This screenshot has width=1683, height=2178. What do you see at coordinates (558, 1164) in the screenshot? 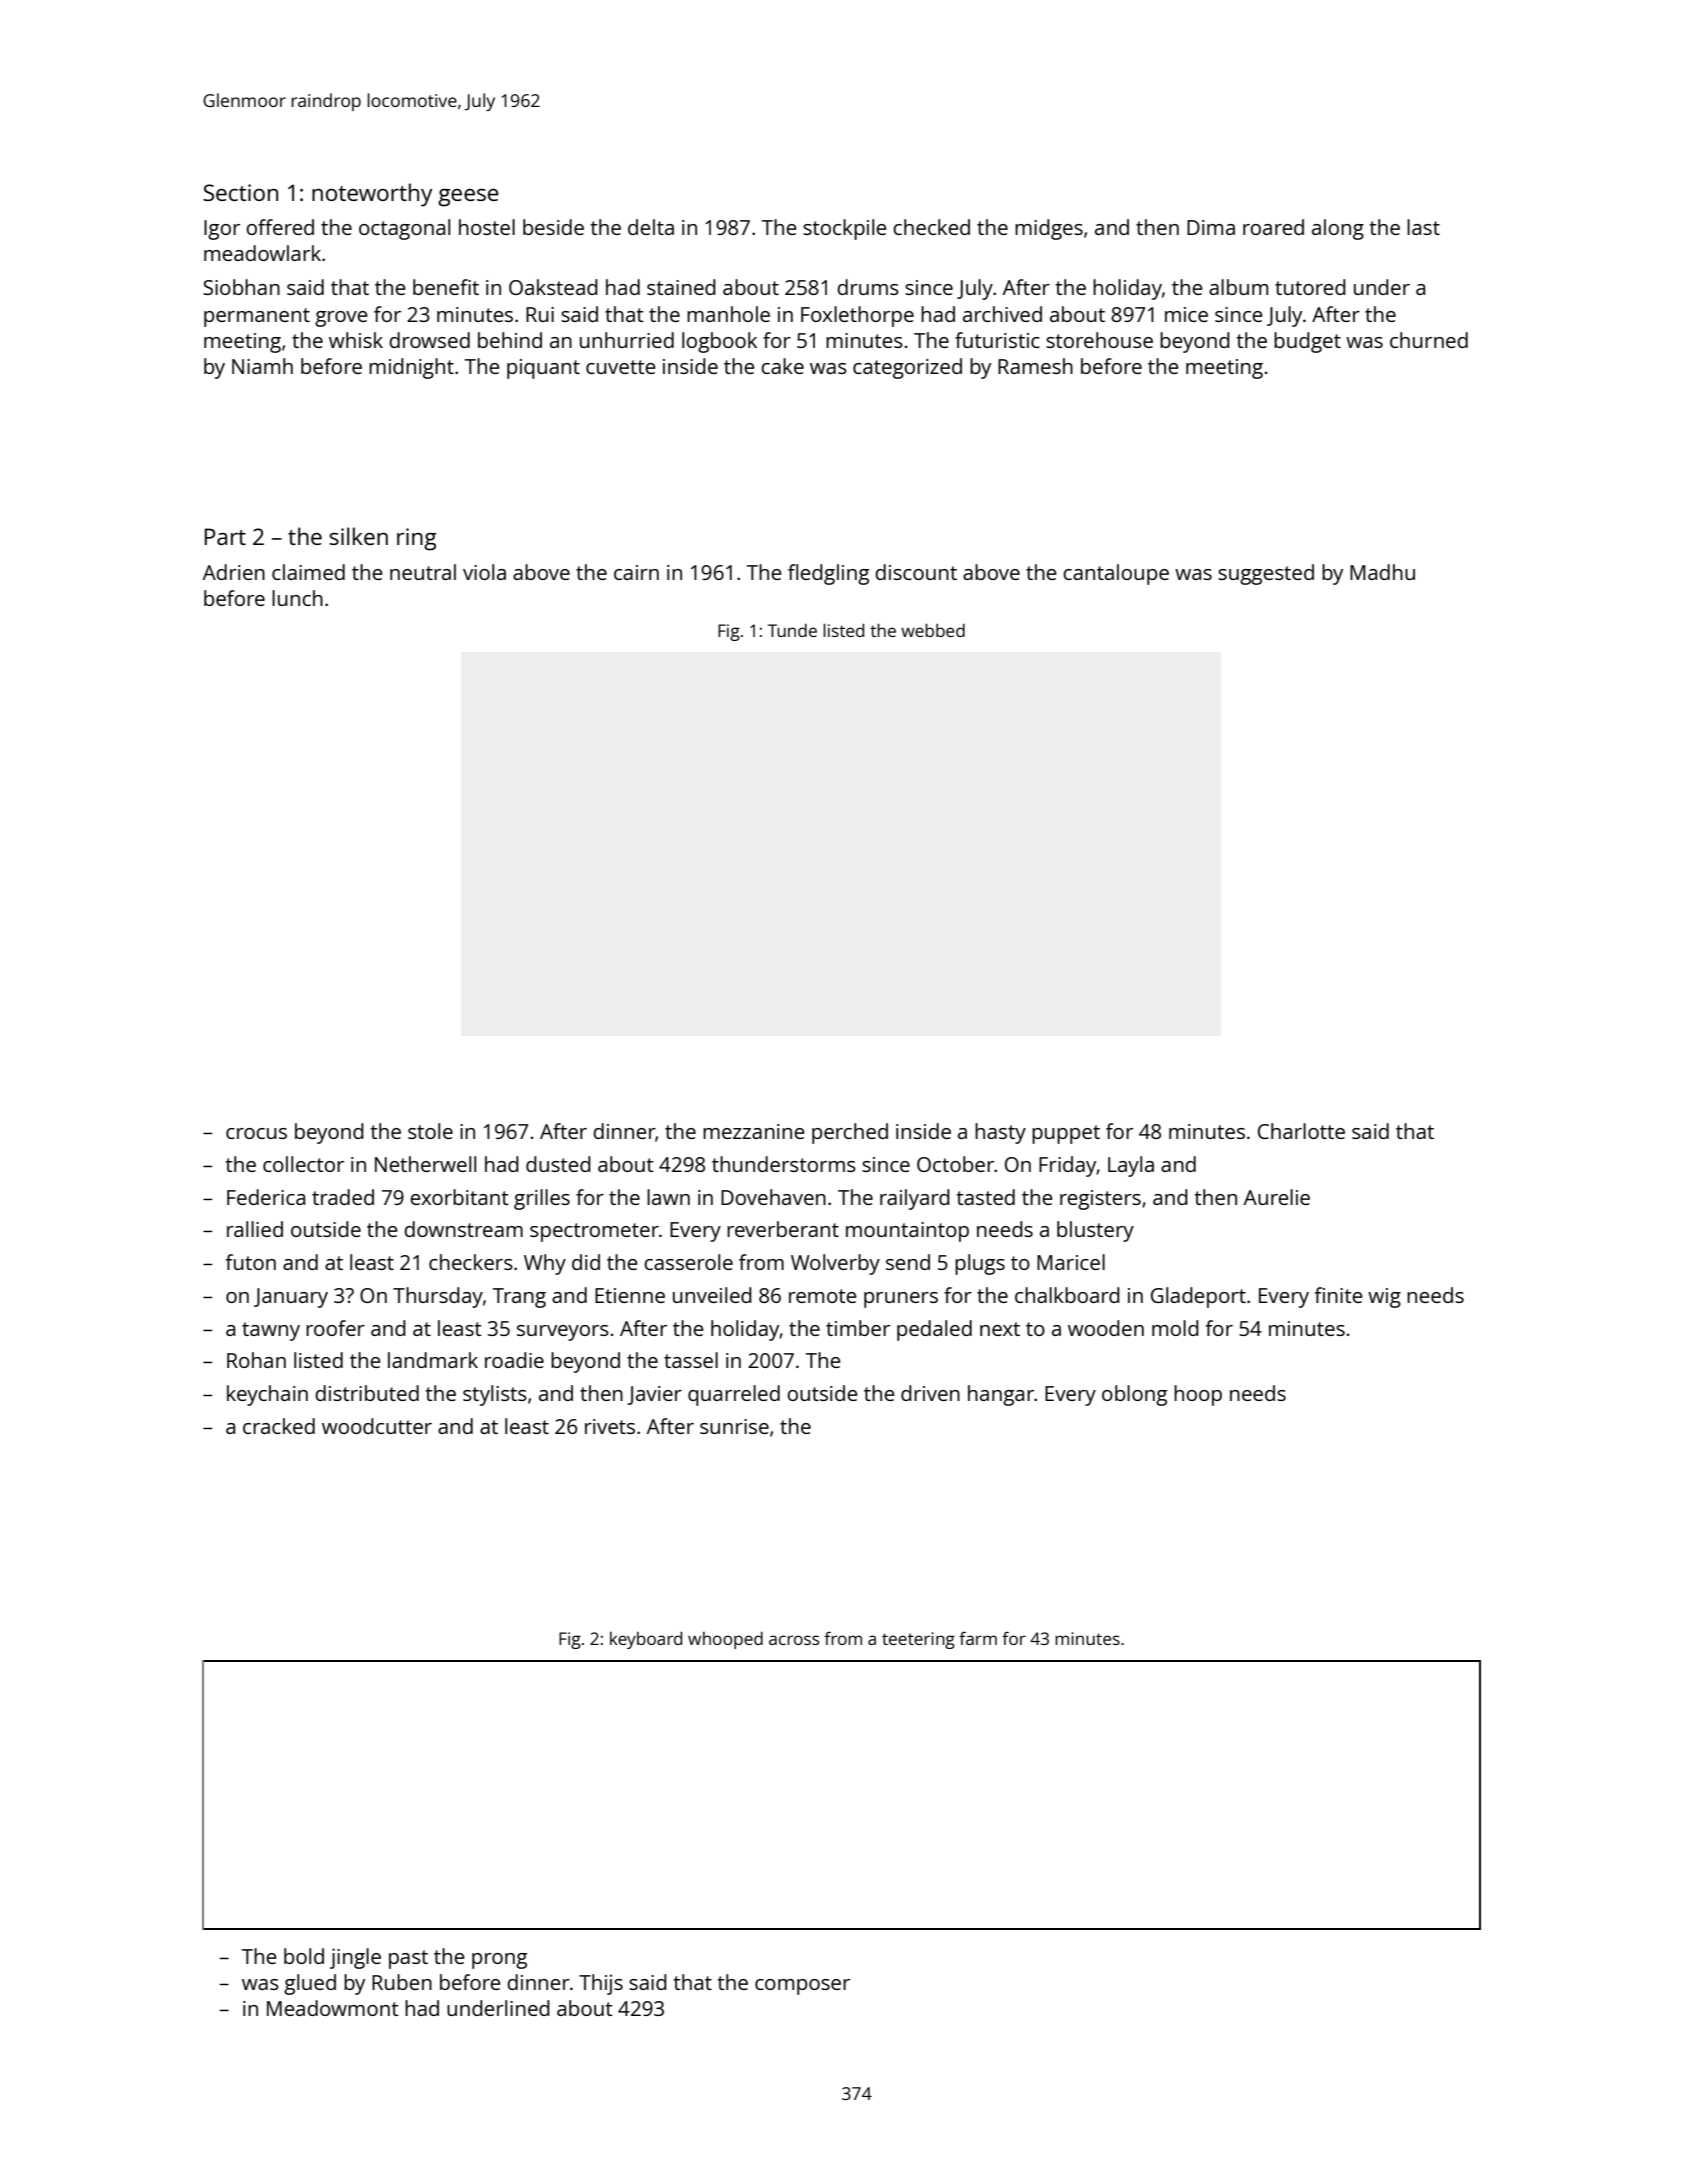
I see `dusted` at bounding box center [558, 1164].
